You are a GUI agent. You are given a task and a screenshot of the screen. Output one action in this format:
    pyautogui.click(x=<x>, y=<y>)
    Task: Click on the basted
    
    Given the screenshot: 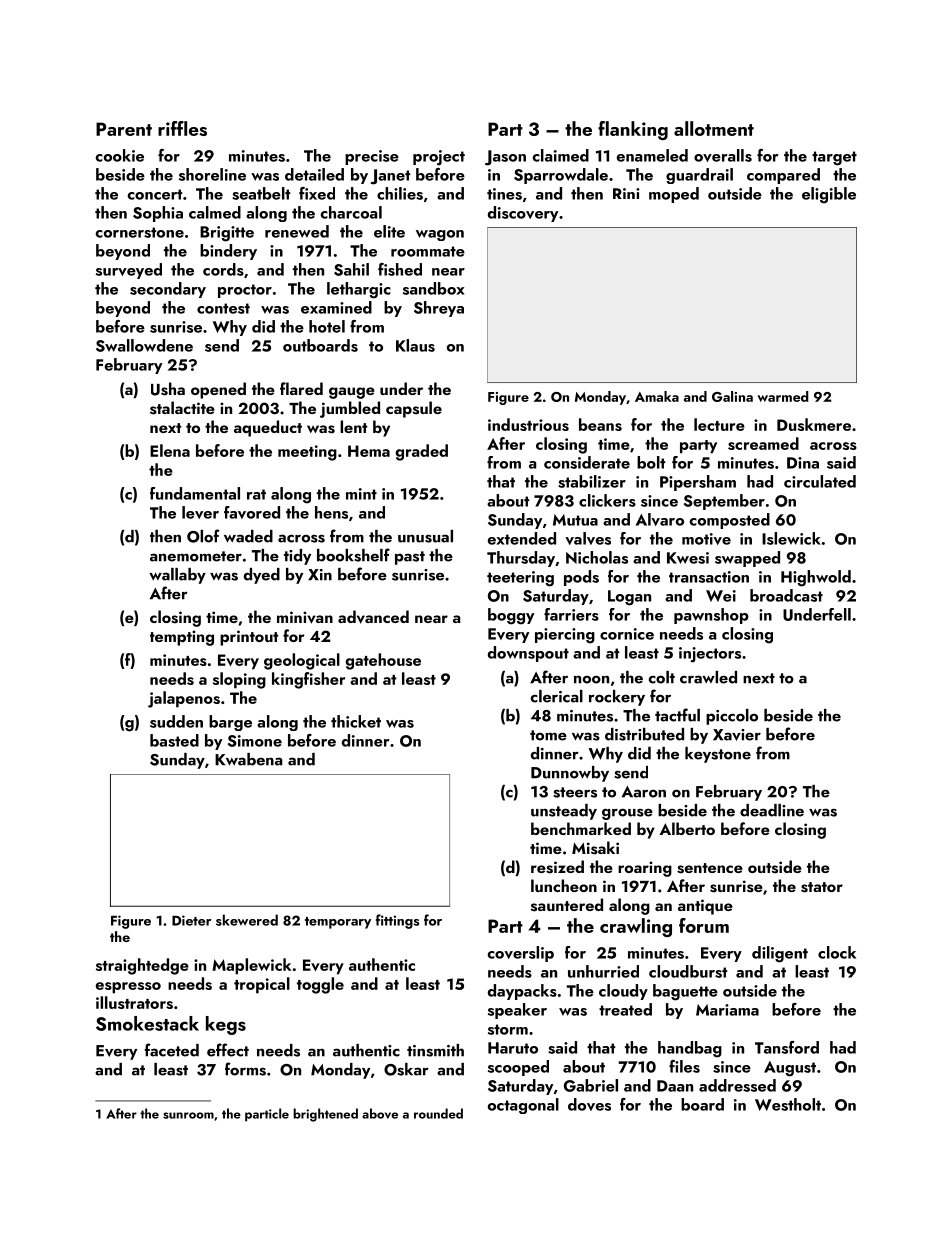 What is the action you would take?
    pyautogui.click(x=174, y=740)
